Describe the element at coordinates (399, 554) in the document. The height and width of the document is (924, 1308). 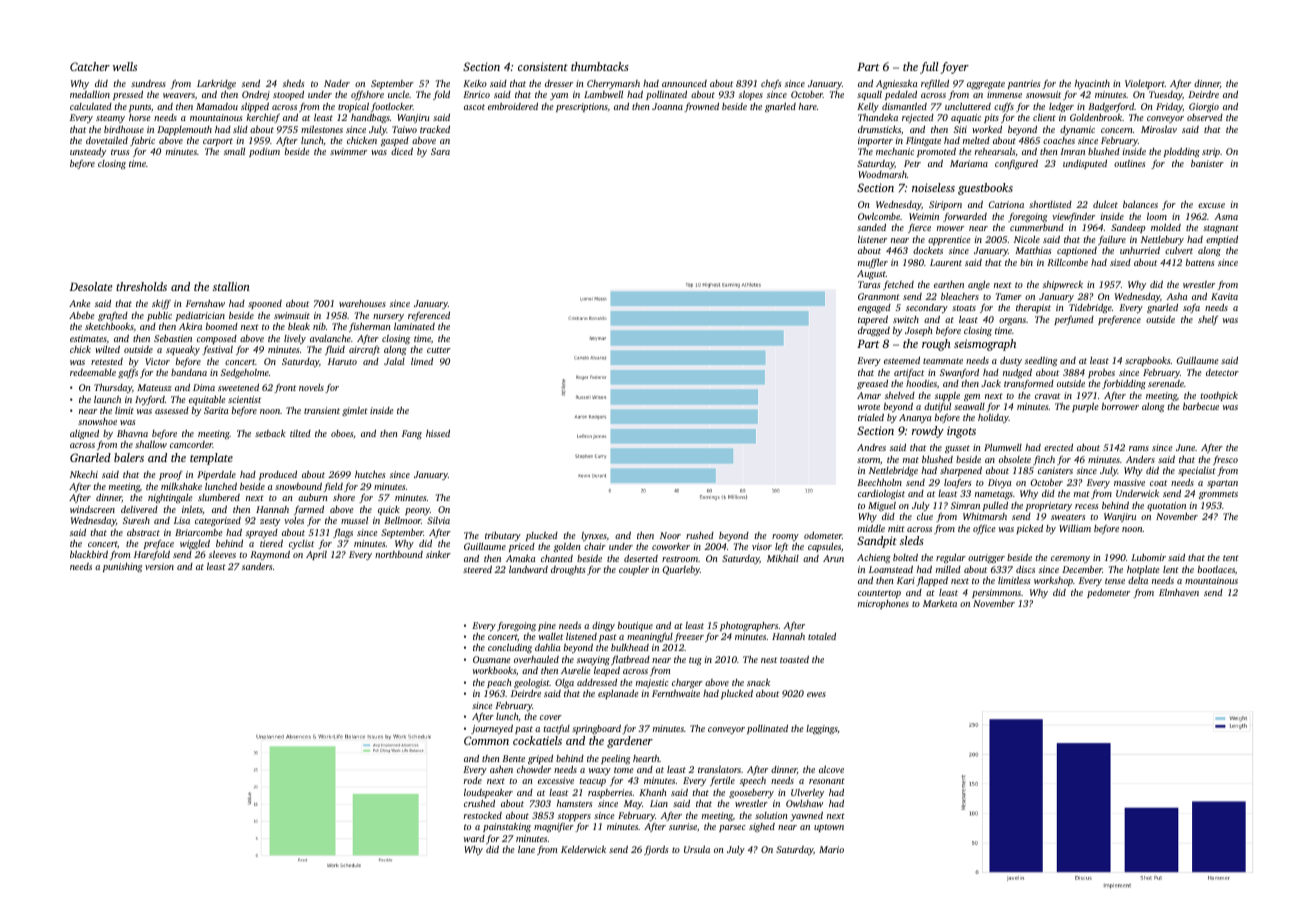
I see `northbound` at that location.
